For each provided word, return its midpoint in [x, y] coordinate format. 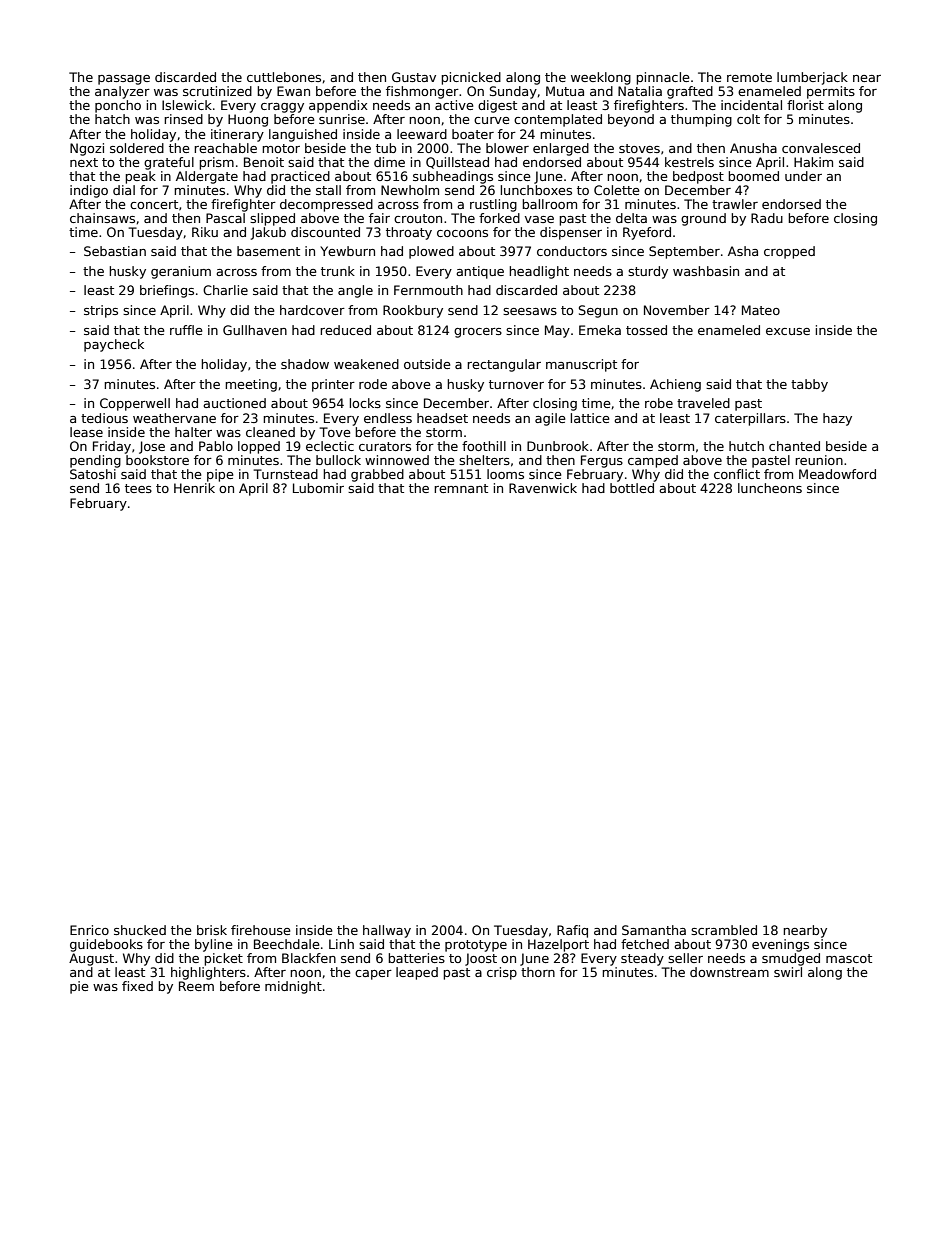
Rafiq [572, 931]
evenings [780, 945]
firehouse [261, 930]
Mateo [761, 310]
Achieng [675, 385]
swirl [788, 972]
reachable [225, 148]
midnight [293, 987]
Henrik [194, 488]
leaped [417, 973]
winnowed [397, 460]
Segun [598, 311]
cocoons [462, 233]
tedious [104, 418]
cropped [789, 252]
